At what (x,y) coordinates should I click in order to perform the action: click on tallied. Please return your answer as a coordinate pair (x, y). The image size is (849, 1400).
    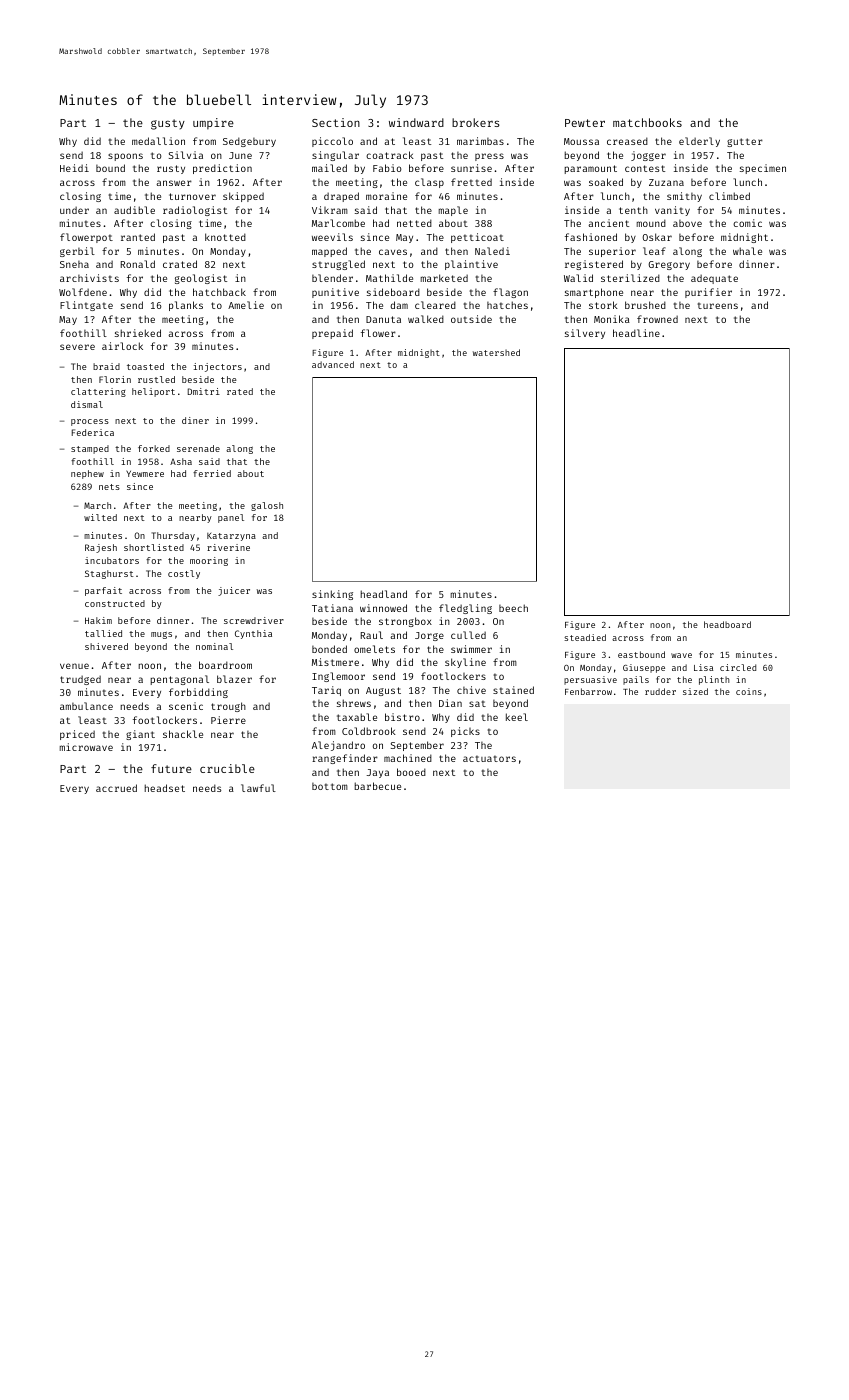
    Looking at the image, I should click on (103, 633).
